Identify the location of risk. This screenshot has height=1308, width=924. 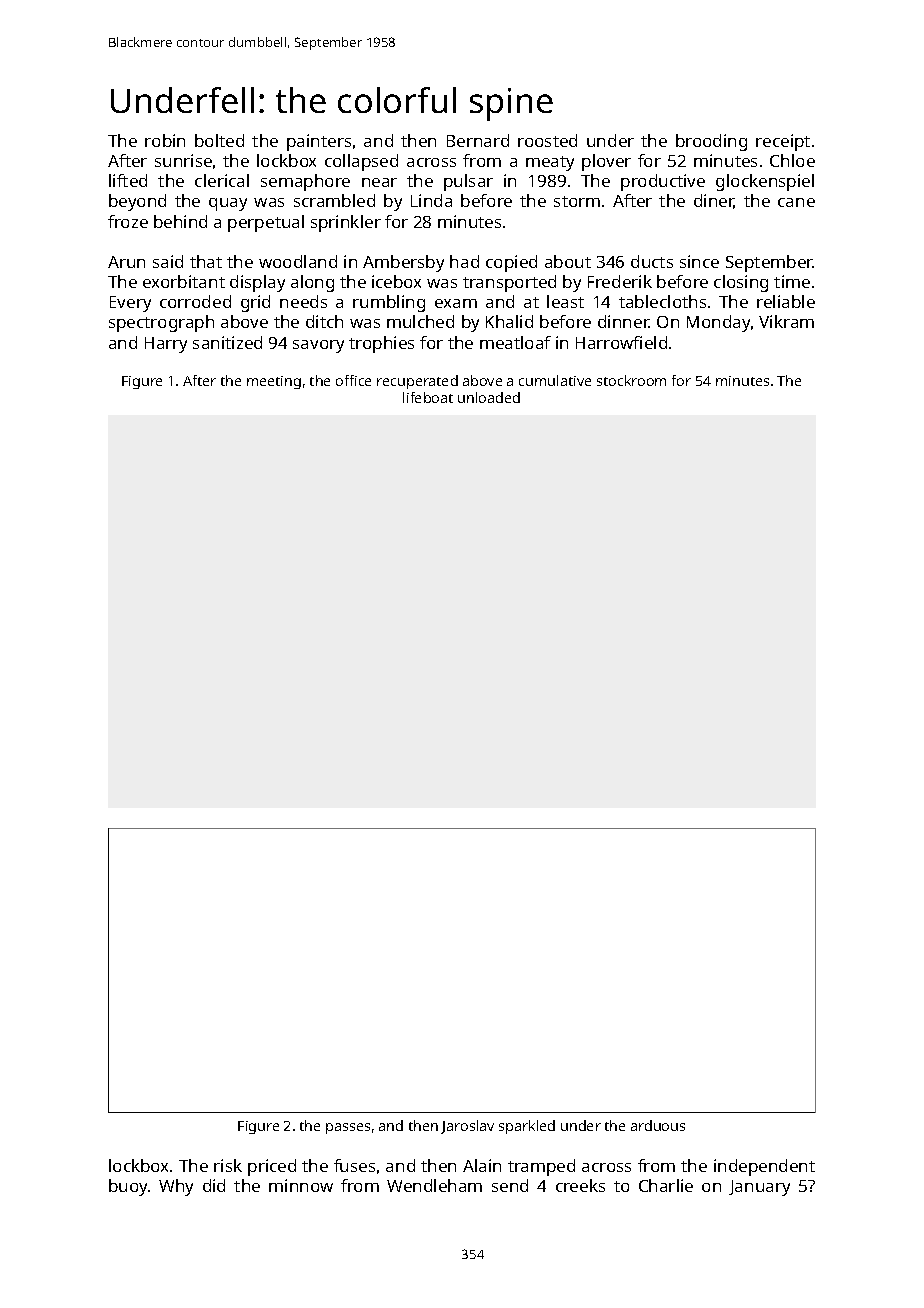
(228, 1165).
